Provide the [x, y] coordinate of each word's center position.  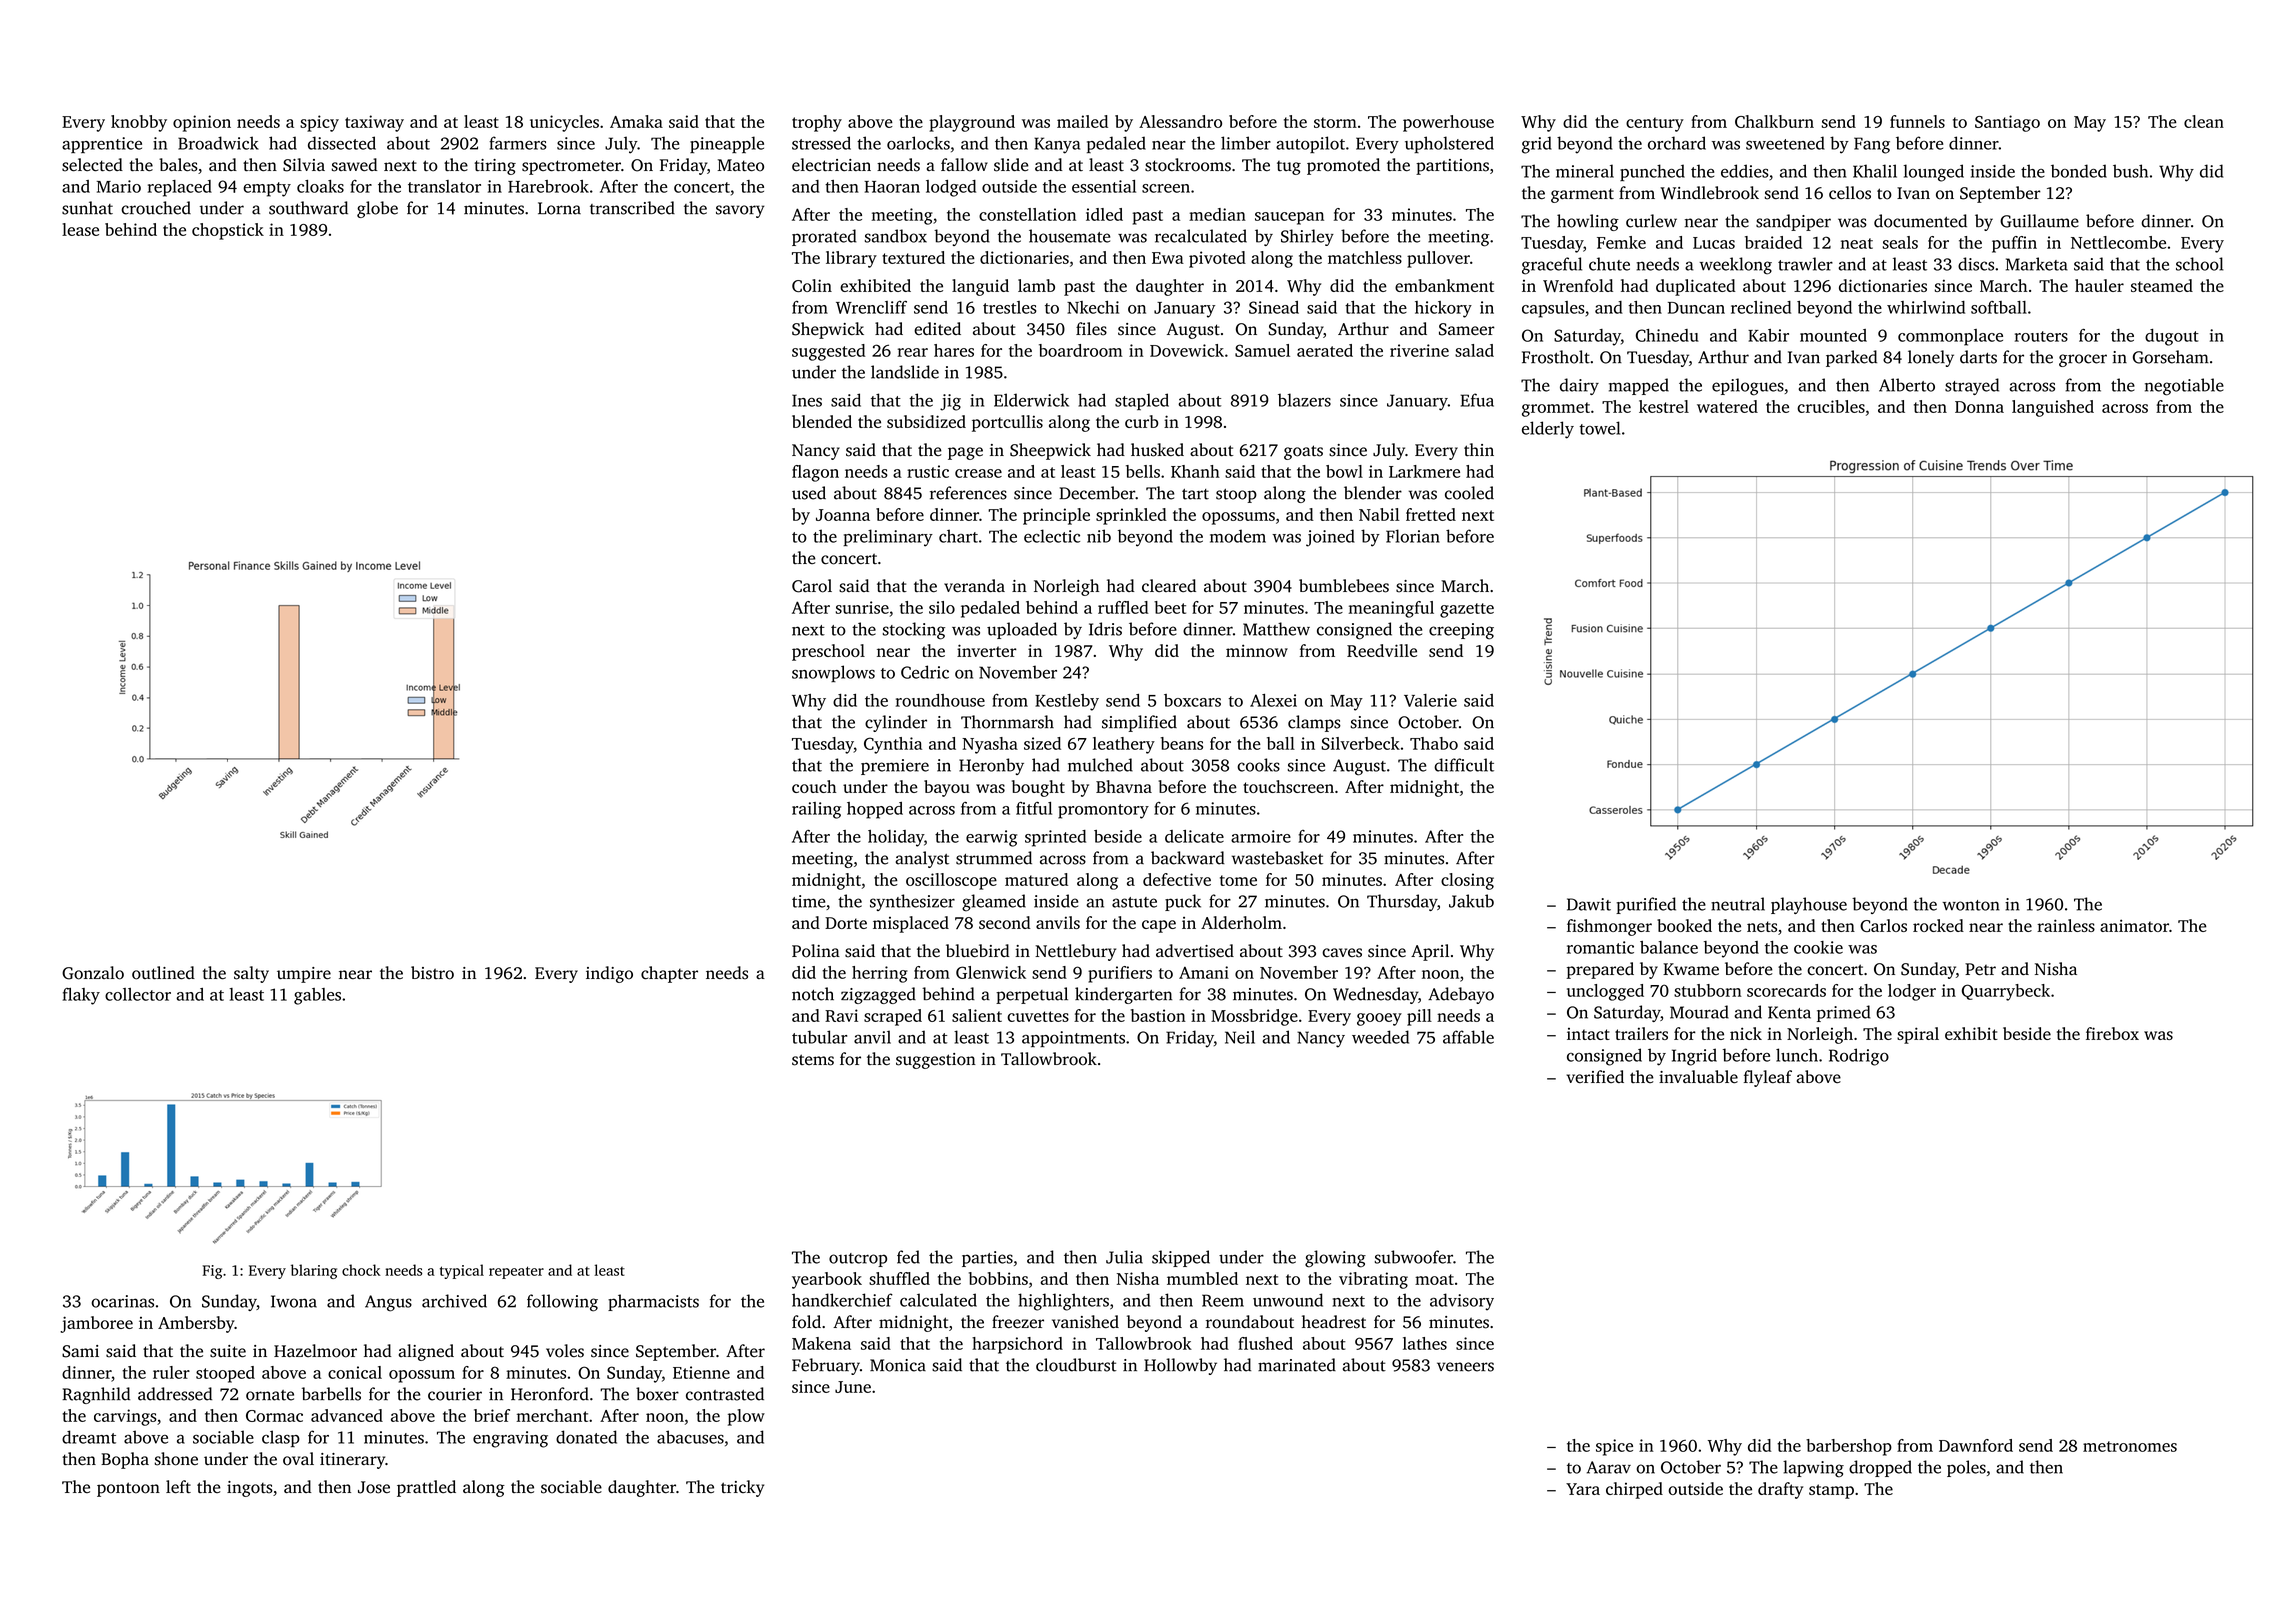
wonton [1971, 905]
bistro [432, 973]
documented [1920, 221]
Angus [388, 1303]
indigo [609, 974]
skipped [1181, 1258]
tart [1195, 494]
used [809, 493]
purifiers [1120, 974]
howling [1588, 222]
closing [1467, 881]
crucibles [1831, 406]
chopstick [228, 231]
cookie [1818, 947]
